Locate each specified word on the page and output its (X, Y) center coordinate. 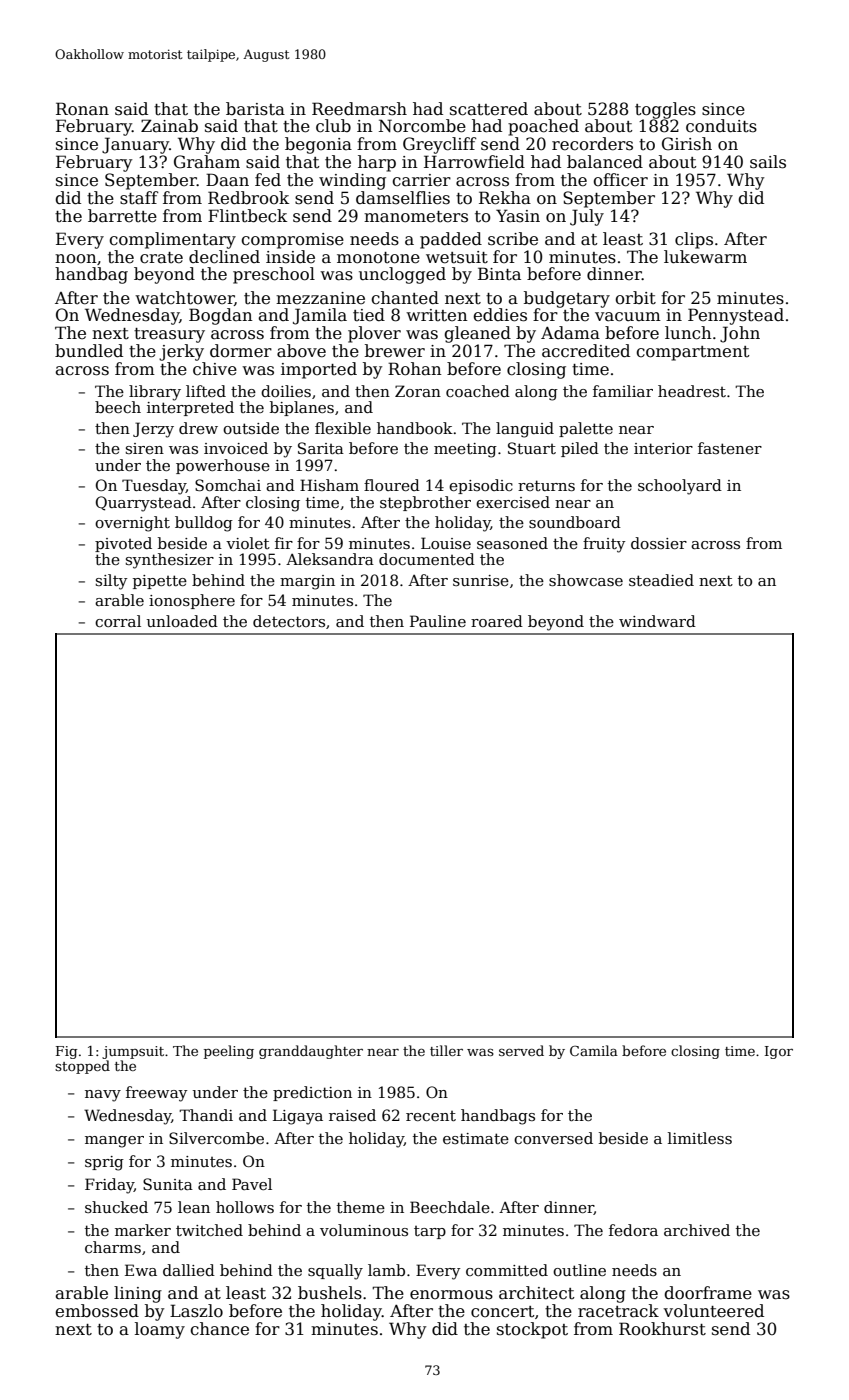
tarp (430, 1232)
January (135, 145)
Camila (594, 1050)
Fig (66, 1052)
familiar (623, 391)
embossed (97, 1311)
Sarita (321, 448)
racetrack (618, 1311)
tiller (446, 1050)
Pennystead (736, 316)
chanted (405, 298)
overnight (132, 524)
